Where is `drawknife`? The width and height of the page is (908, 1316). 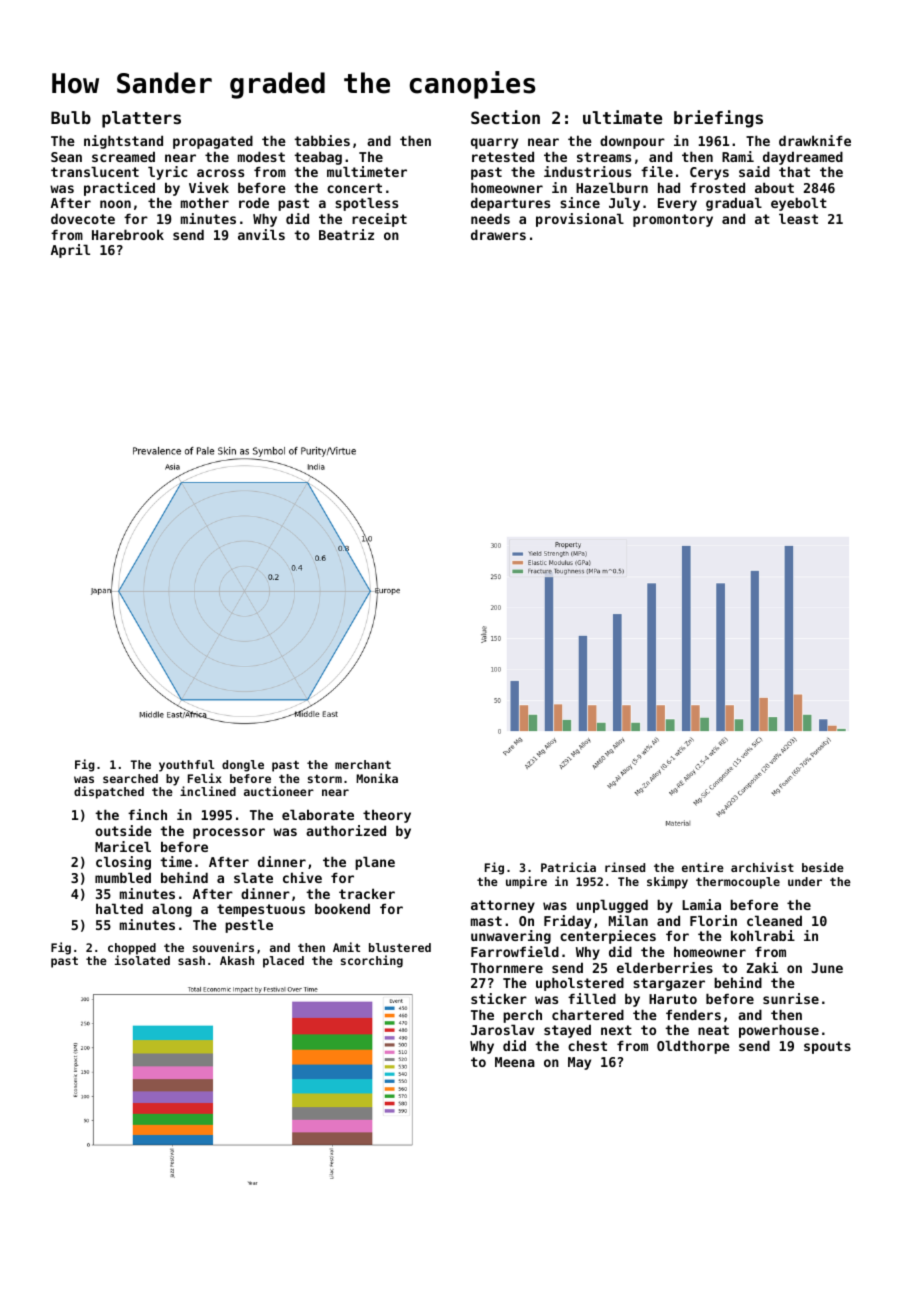 drawknife is located at coordinates (815, 140).
